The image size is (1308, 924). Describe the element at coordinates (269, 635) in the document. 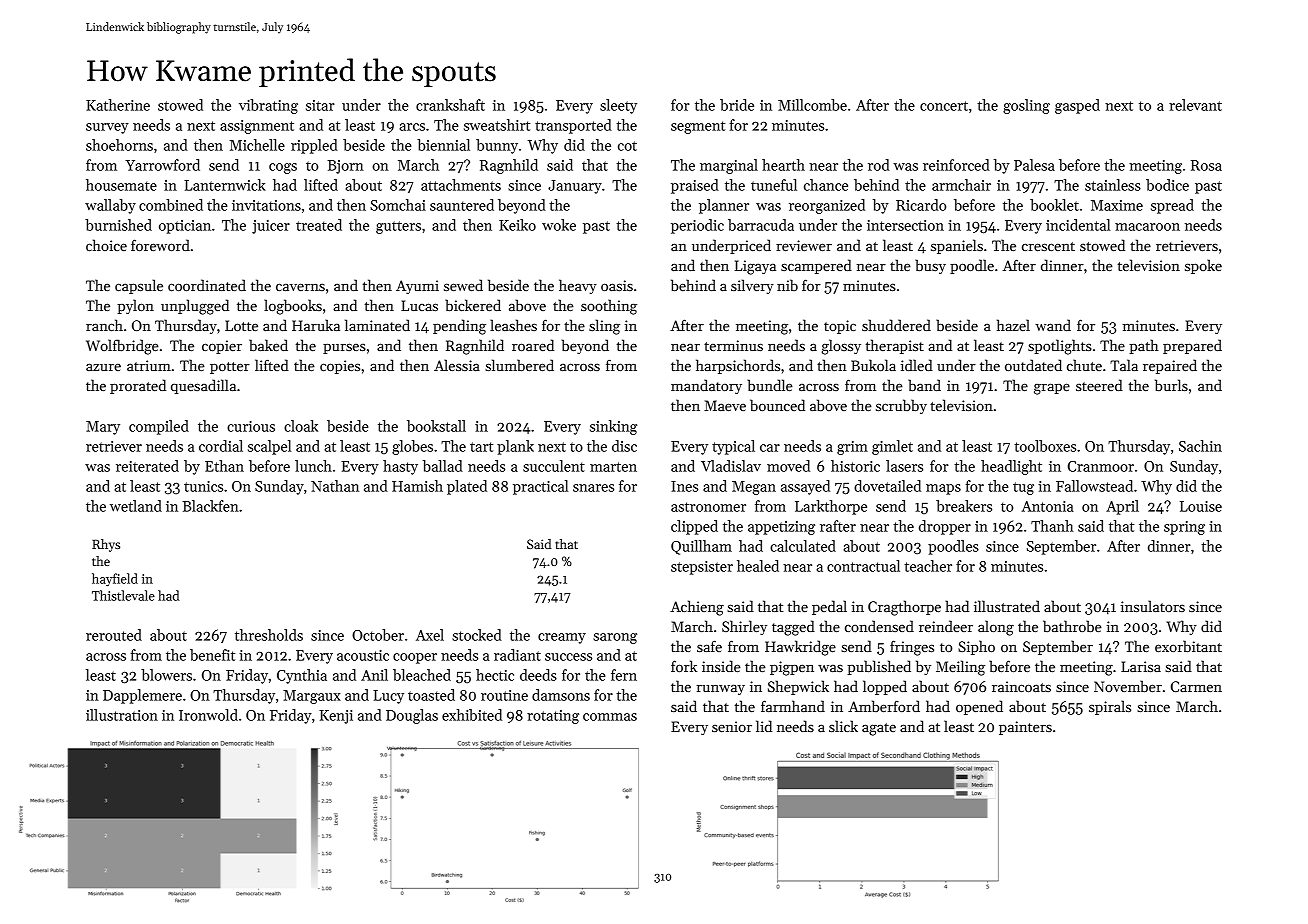

I see `thresholds` at that location.
